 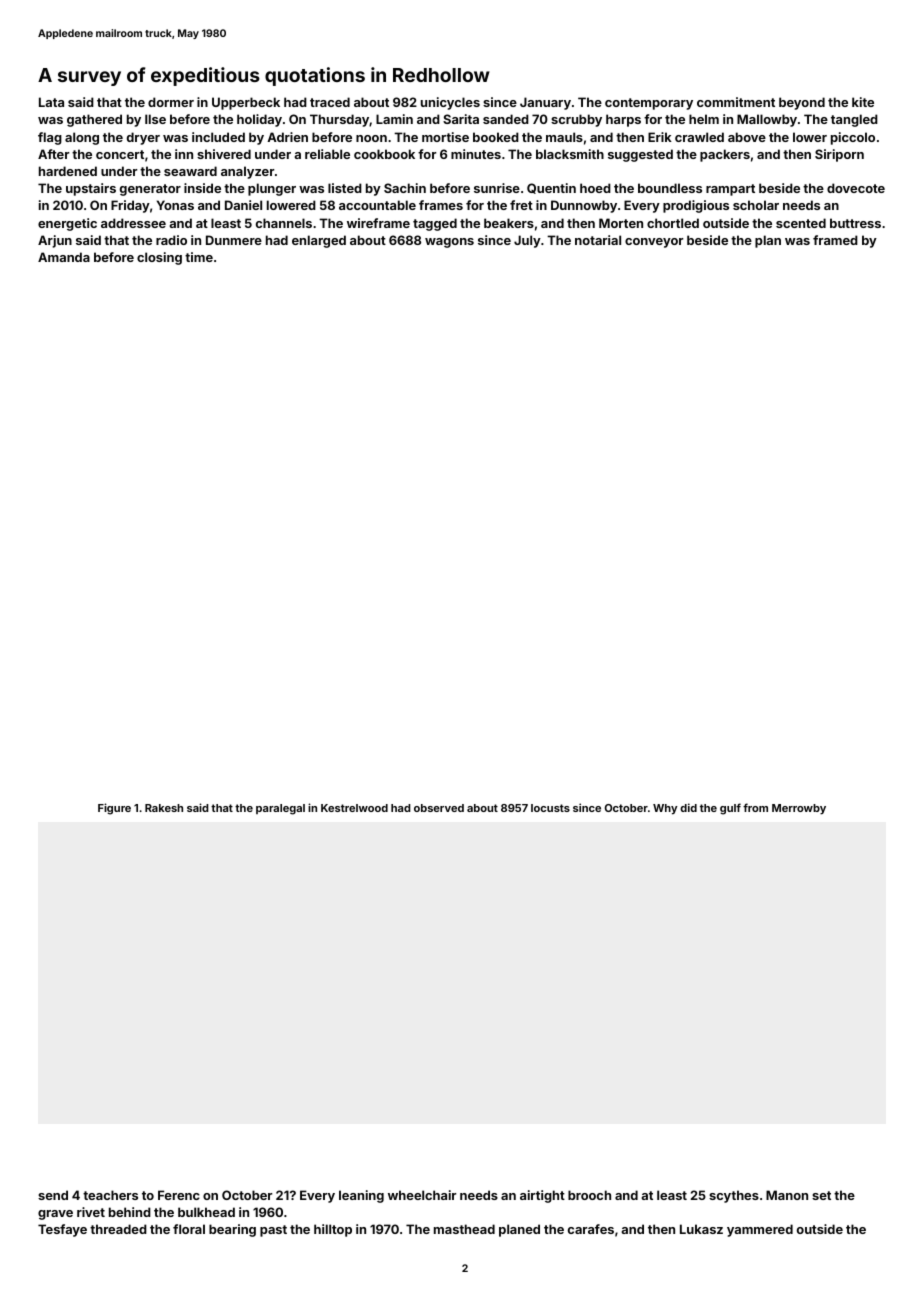 What do you see at coordinates (114, 809) in the screenshot?
I see `Figure` at bounding box center [114, 809].
